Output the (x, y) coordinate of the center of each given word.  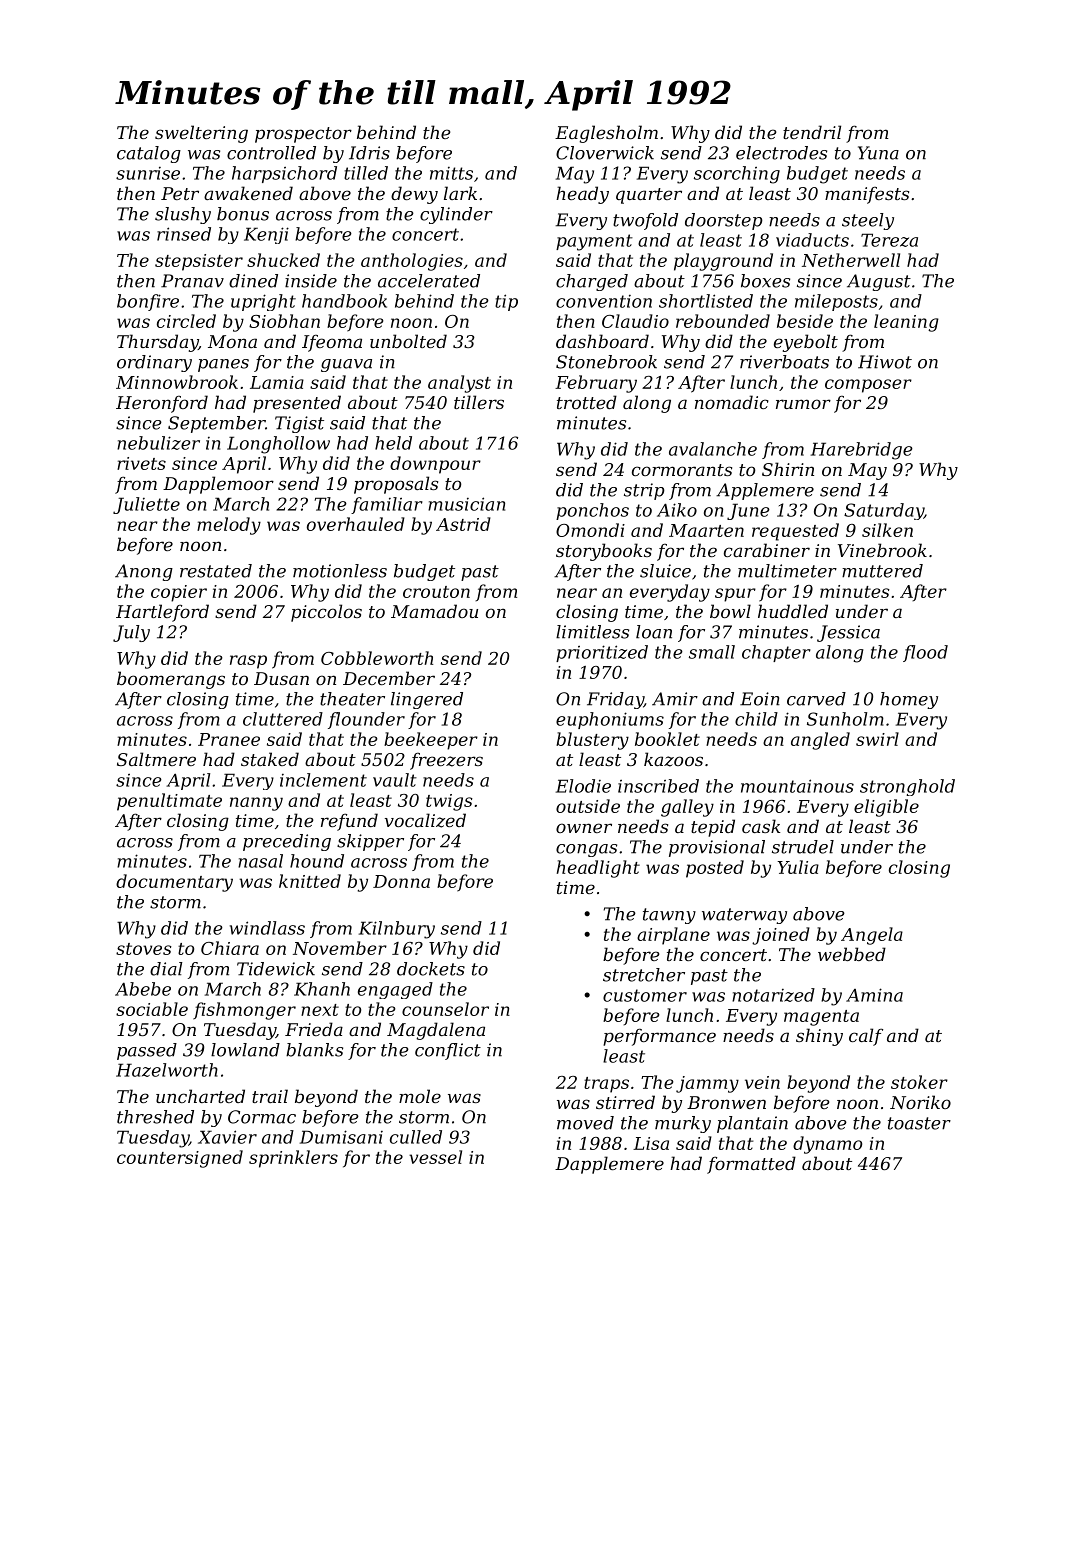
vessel (435, 1157)
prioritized (602, 653)
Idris (369, 153)
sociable (152, 1009)
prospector (303, 135)
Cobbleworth (377, 658)
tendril (812, 132)
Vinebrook (882, 550)
